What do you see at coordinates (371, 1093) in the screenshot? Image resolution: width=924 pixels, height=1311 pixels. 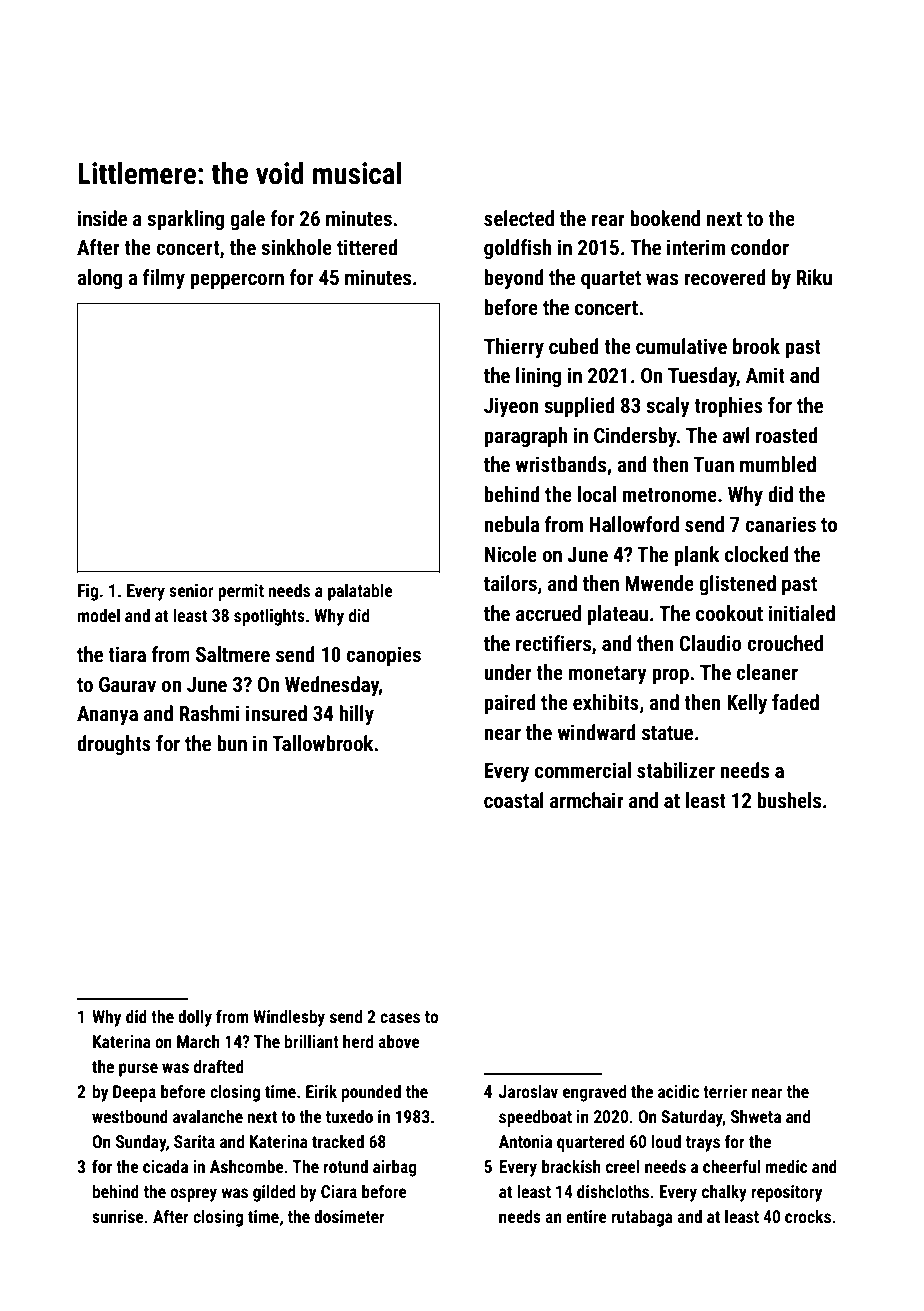 I see `pounded` at bounding box center [371, 1093].
